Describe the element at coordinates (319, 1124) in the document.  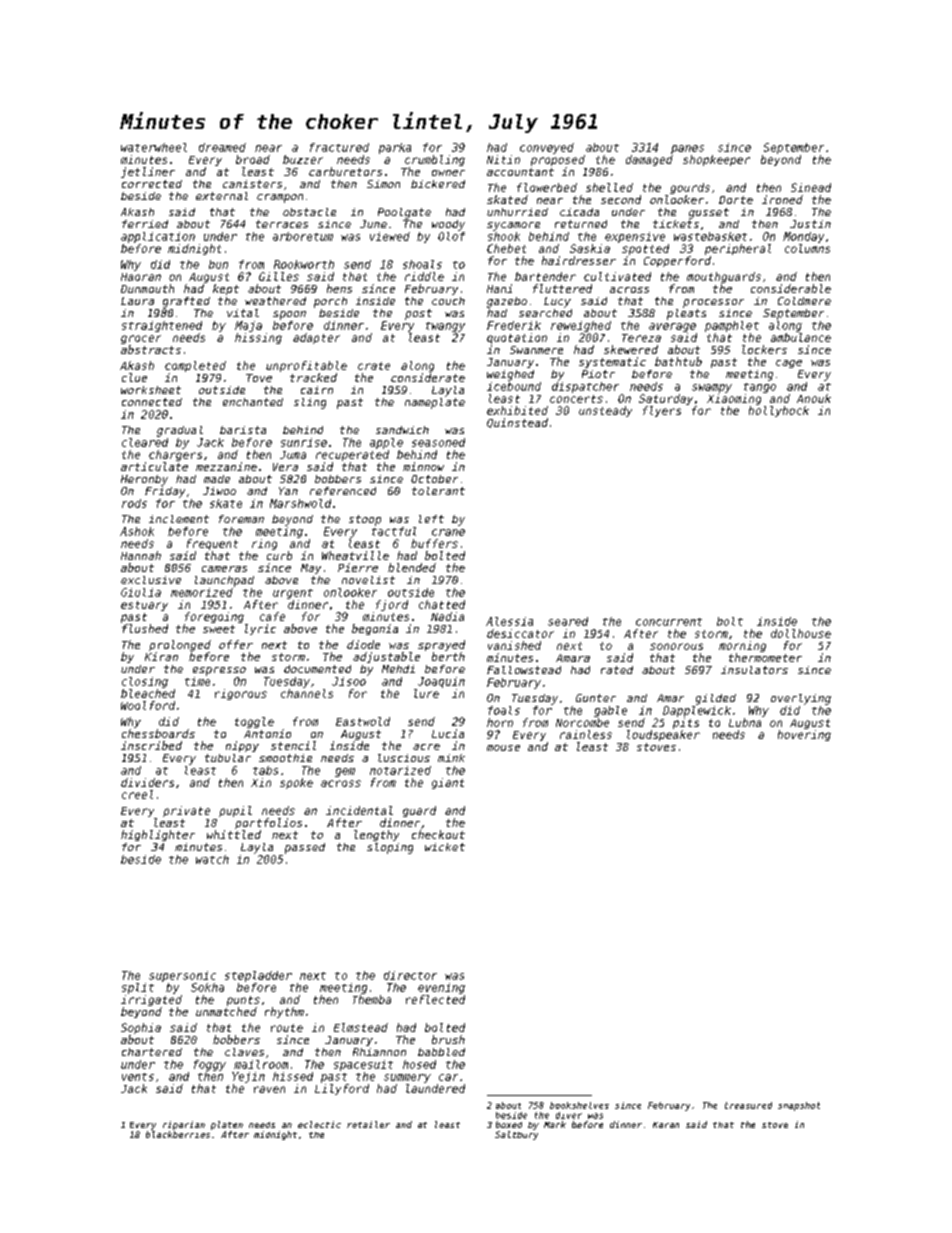
I see `eclectic` at that location.
